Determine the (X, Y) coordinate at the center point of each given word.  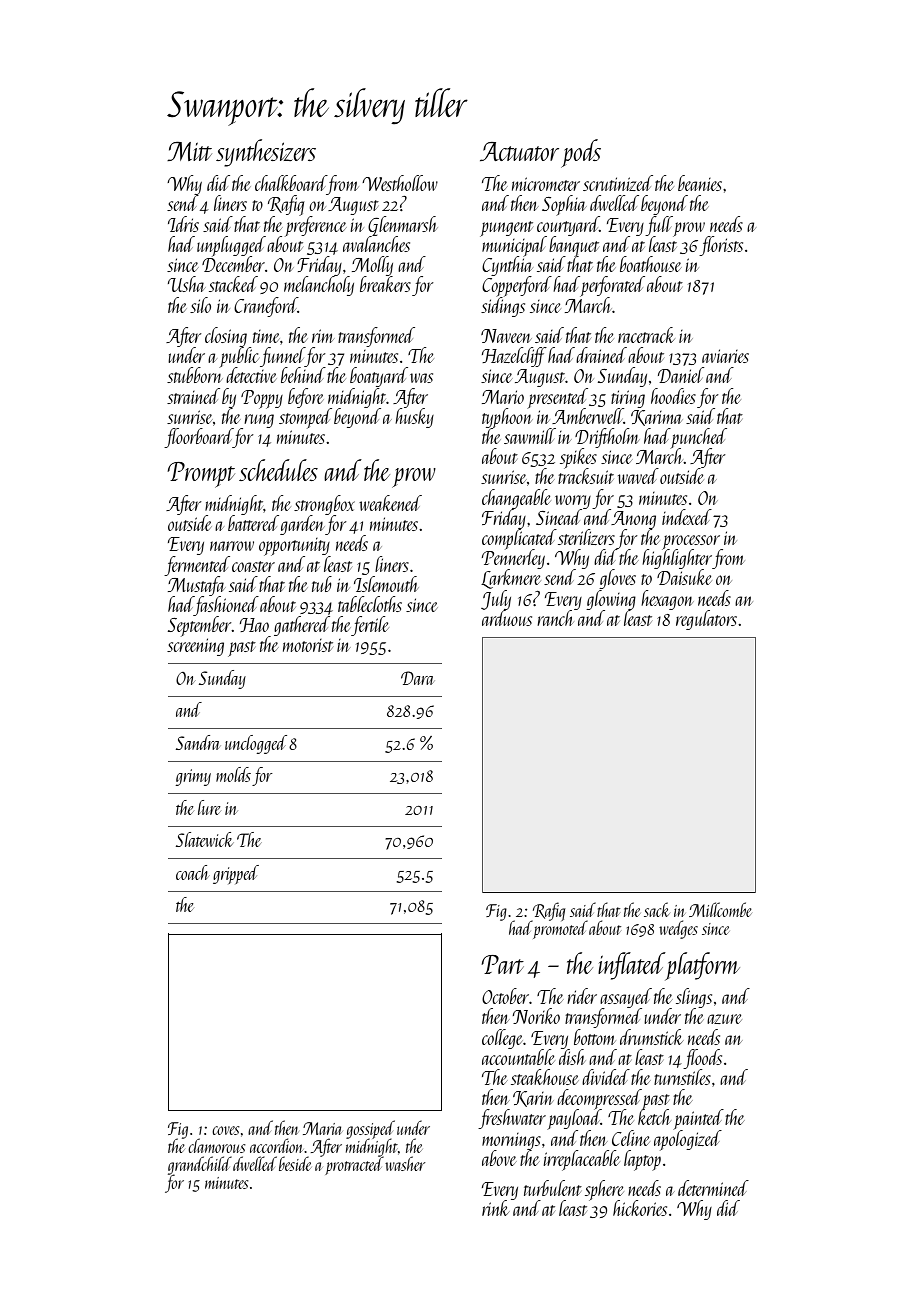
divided (606, 1077)
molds (233, 774)
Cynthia (507, 266)
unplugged (231, 246)
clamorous (216, 1145)
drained (601, 355)
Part (502, 964)
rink (496, 1208)
